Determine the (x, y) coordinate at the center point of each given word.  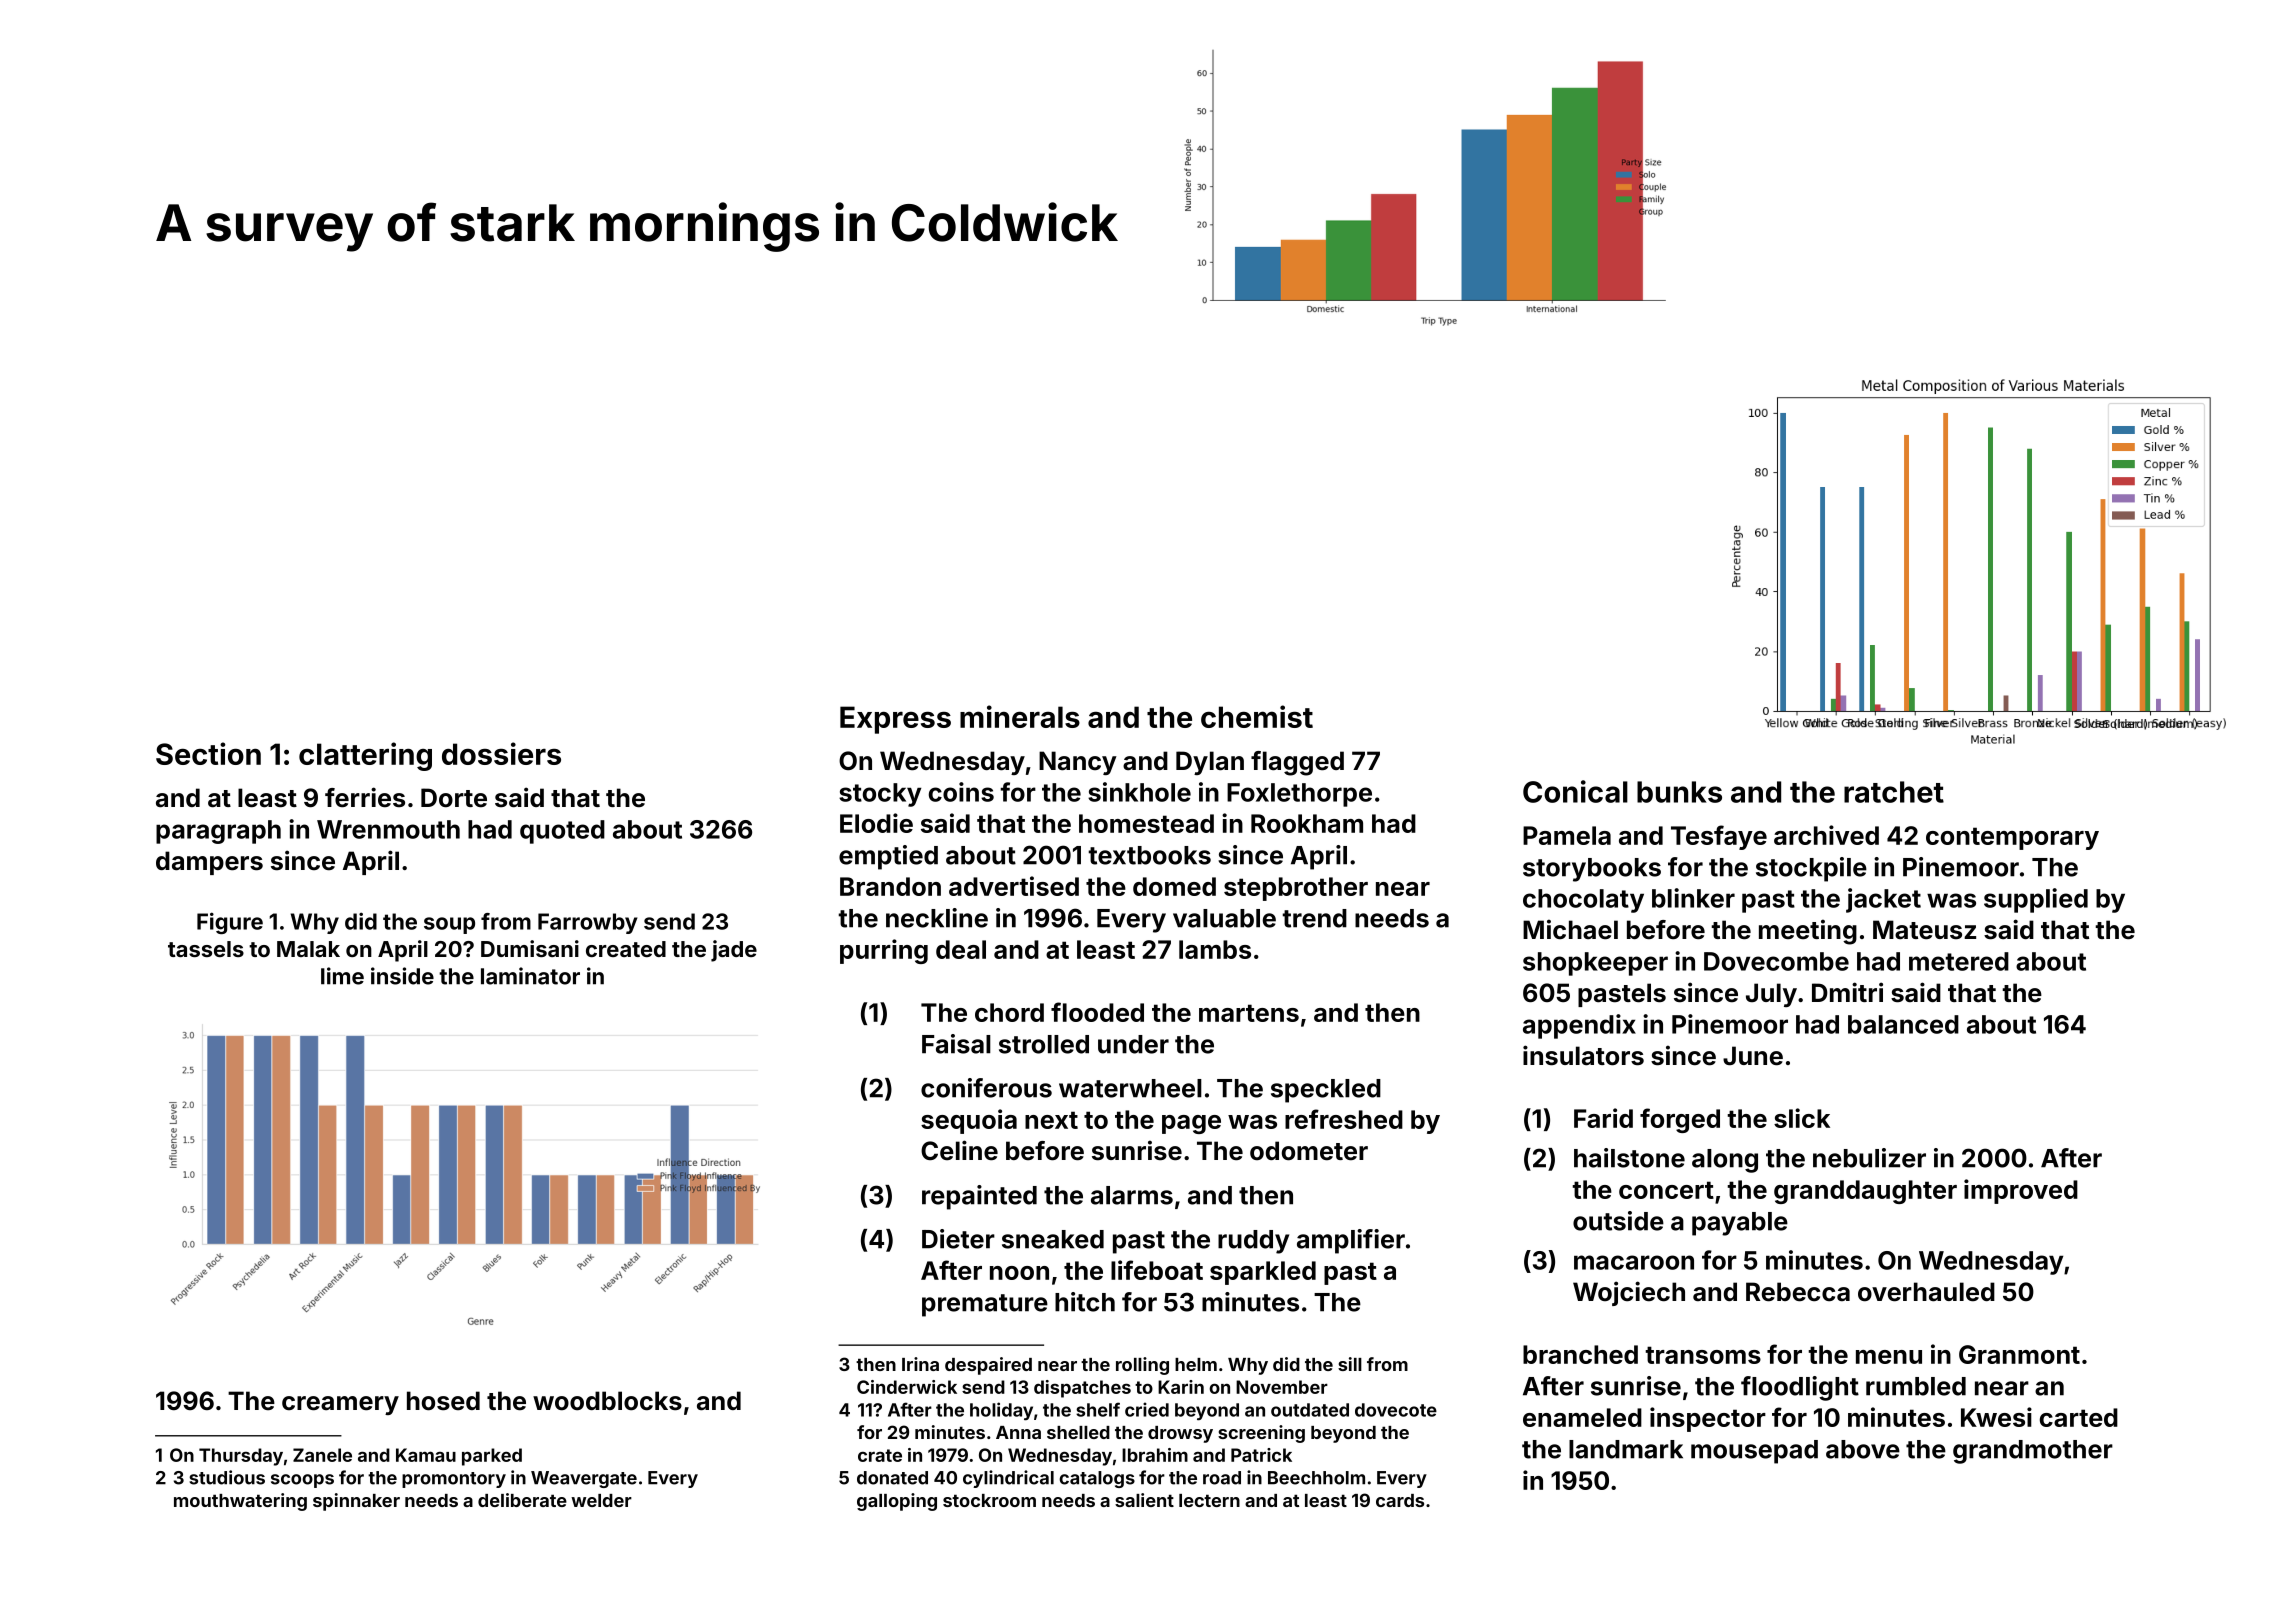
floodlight (1800, 1388)
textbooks (1149, 855)
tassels (206, 949)
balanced (1903, 1024)
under (1133, 1044)
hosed (443, 1401)
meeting (1808, 932)
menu (1889, 1357)
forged (1680, 1120)
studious (227, 1477)
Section (208, 753)
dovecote (1396, 1410)
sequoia (969, 1121)
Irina (920, 1364)
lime (342, 976)
